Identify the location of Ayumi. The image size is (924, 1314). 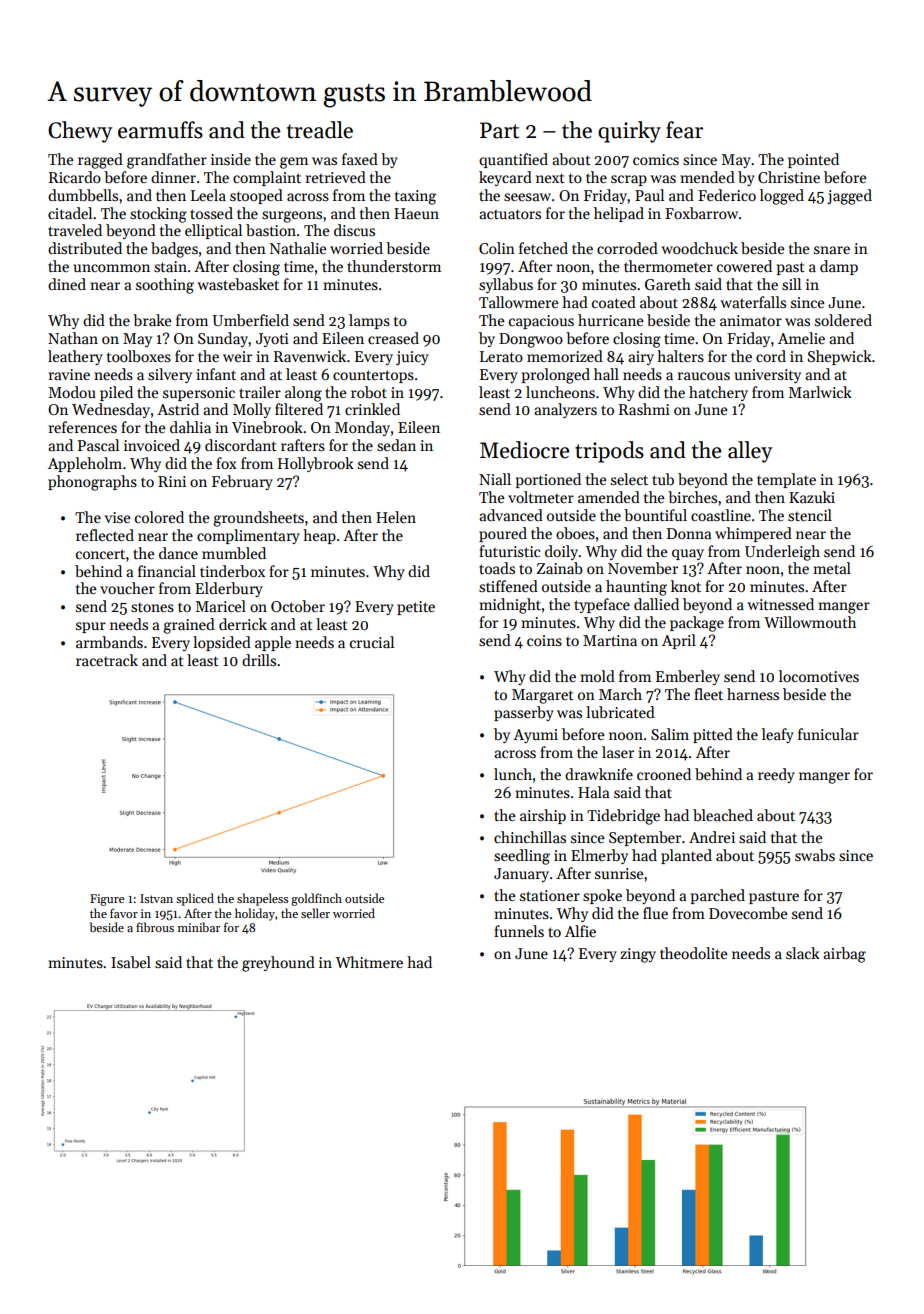
(535, 736).
